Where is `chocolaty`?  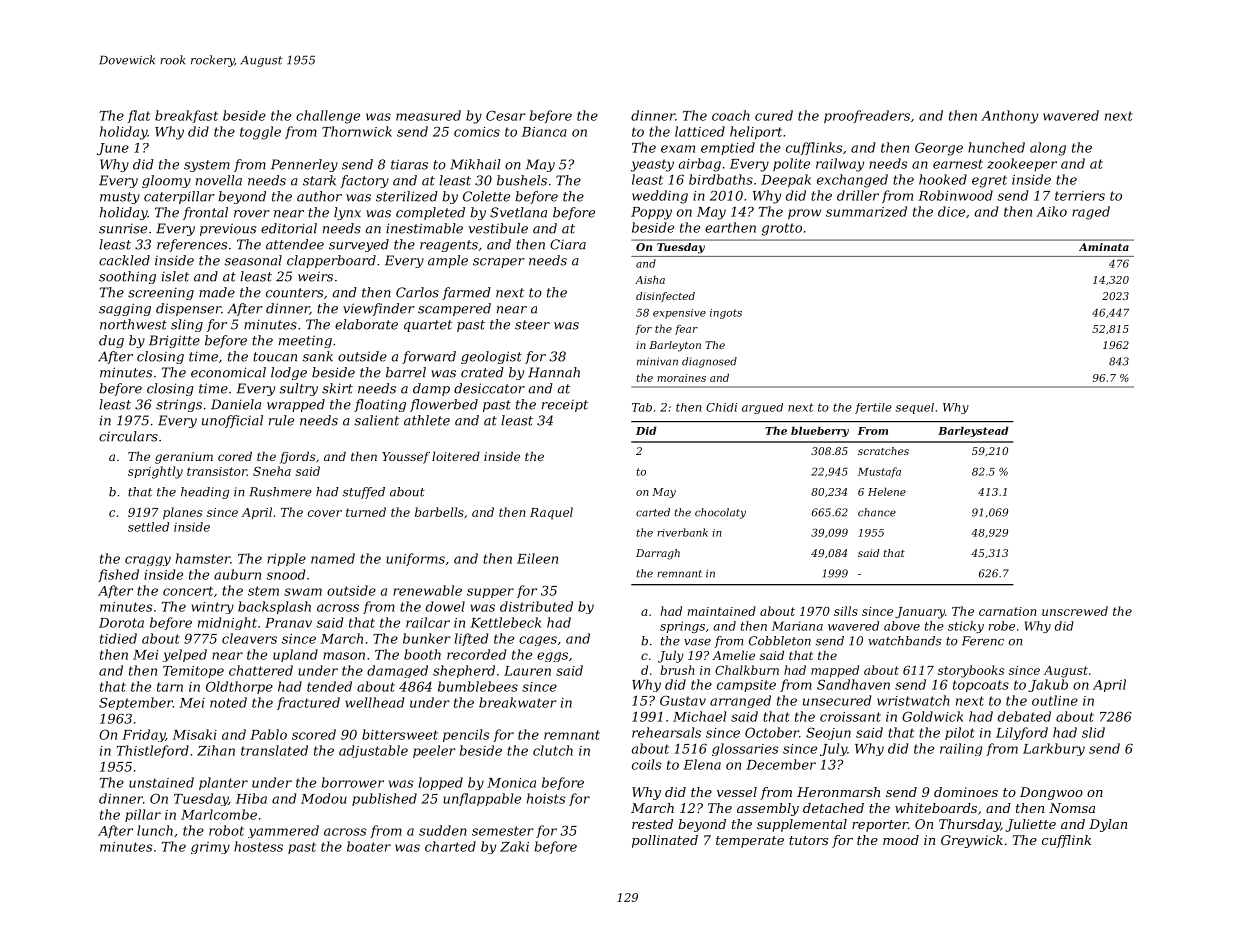
chocolaty is located at coordinates (720, 513).
